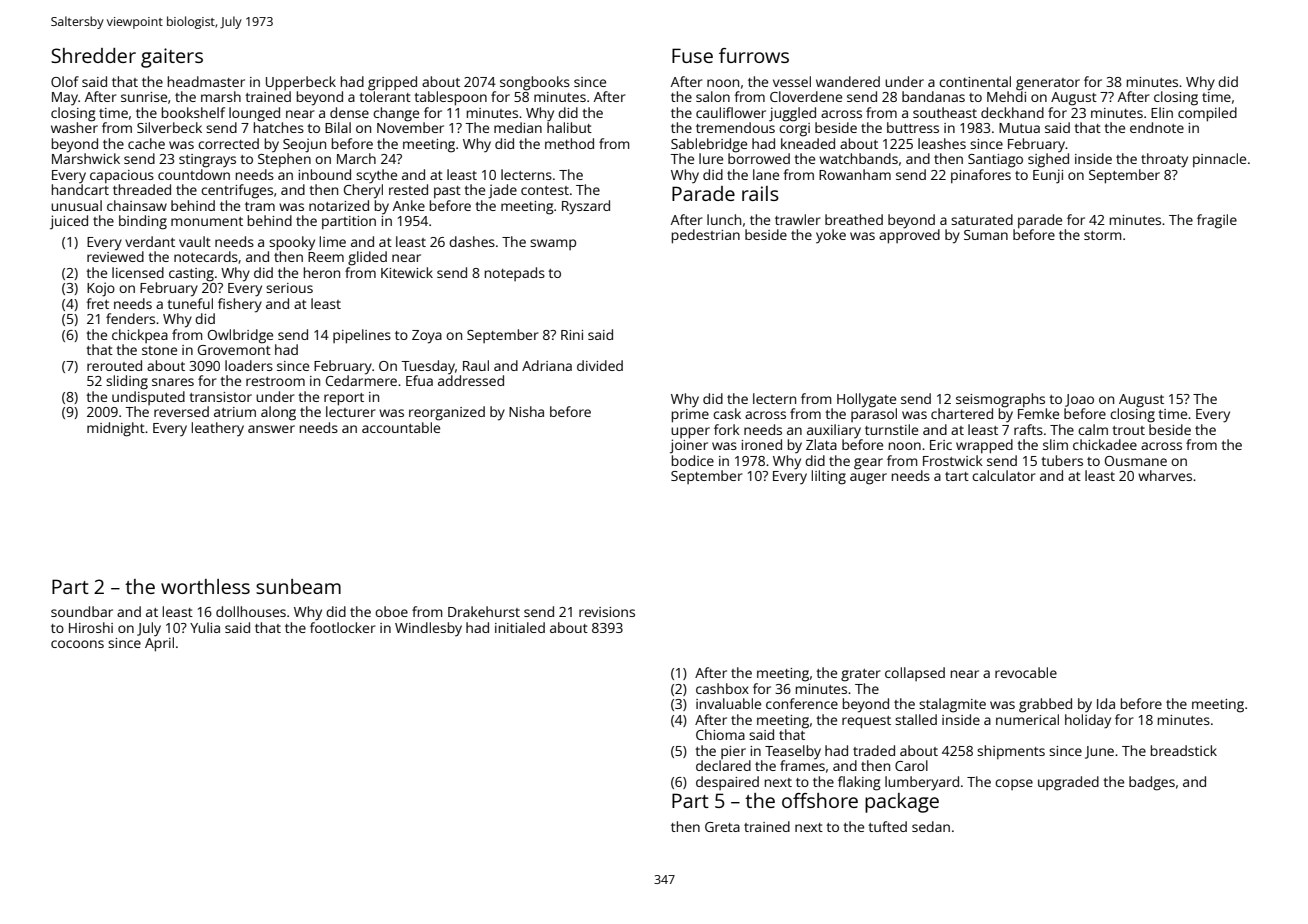 The width and height of the screenshot is (1308, 924). What do you see at coordinates (692, 55) in the screenshot?
I see `Fuse` at bounding box center [692, 55].
